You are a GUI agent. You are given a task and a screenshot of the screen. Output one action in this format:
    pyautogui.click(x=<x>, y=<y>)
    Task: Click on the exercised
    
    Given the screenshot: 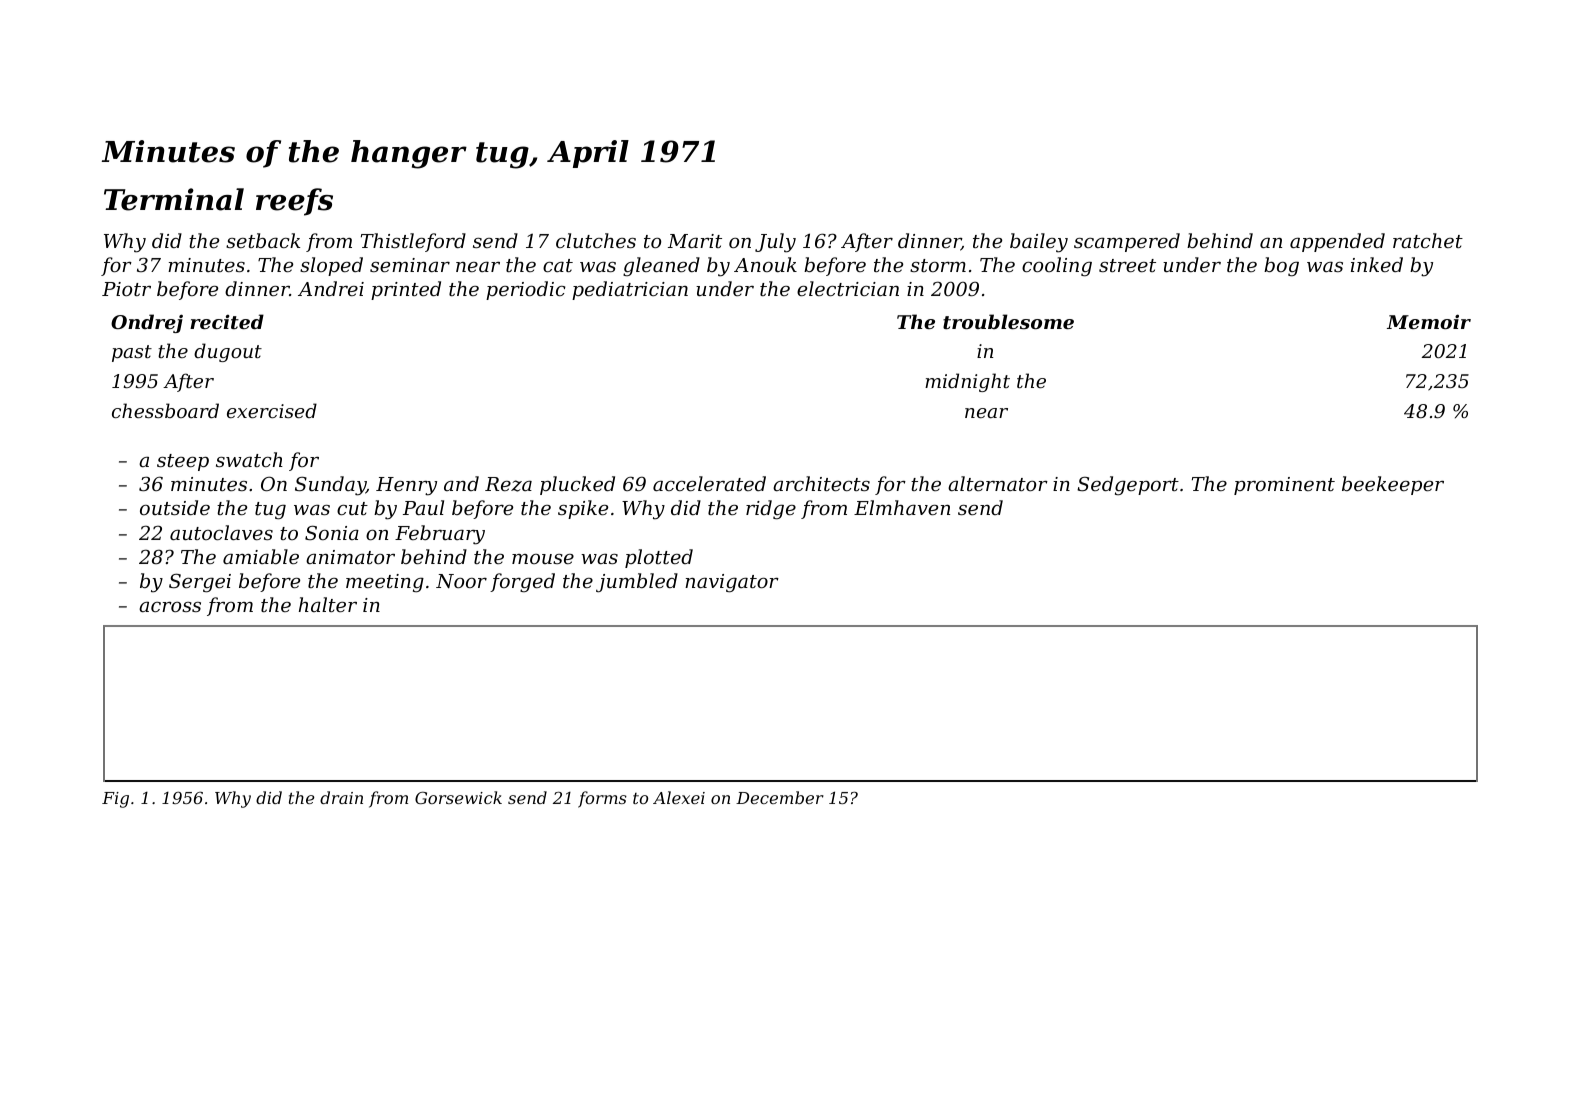 What is the action you would take?
    pyautogui.click(x=272, y=410)
